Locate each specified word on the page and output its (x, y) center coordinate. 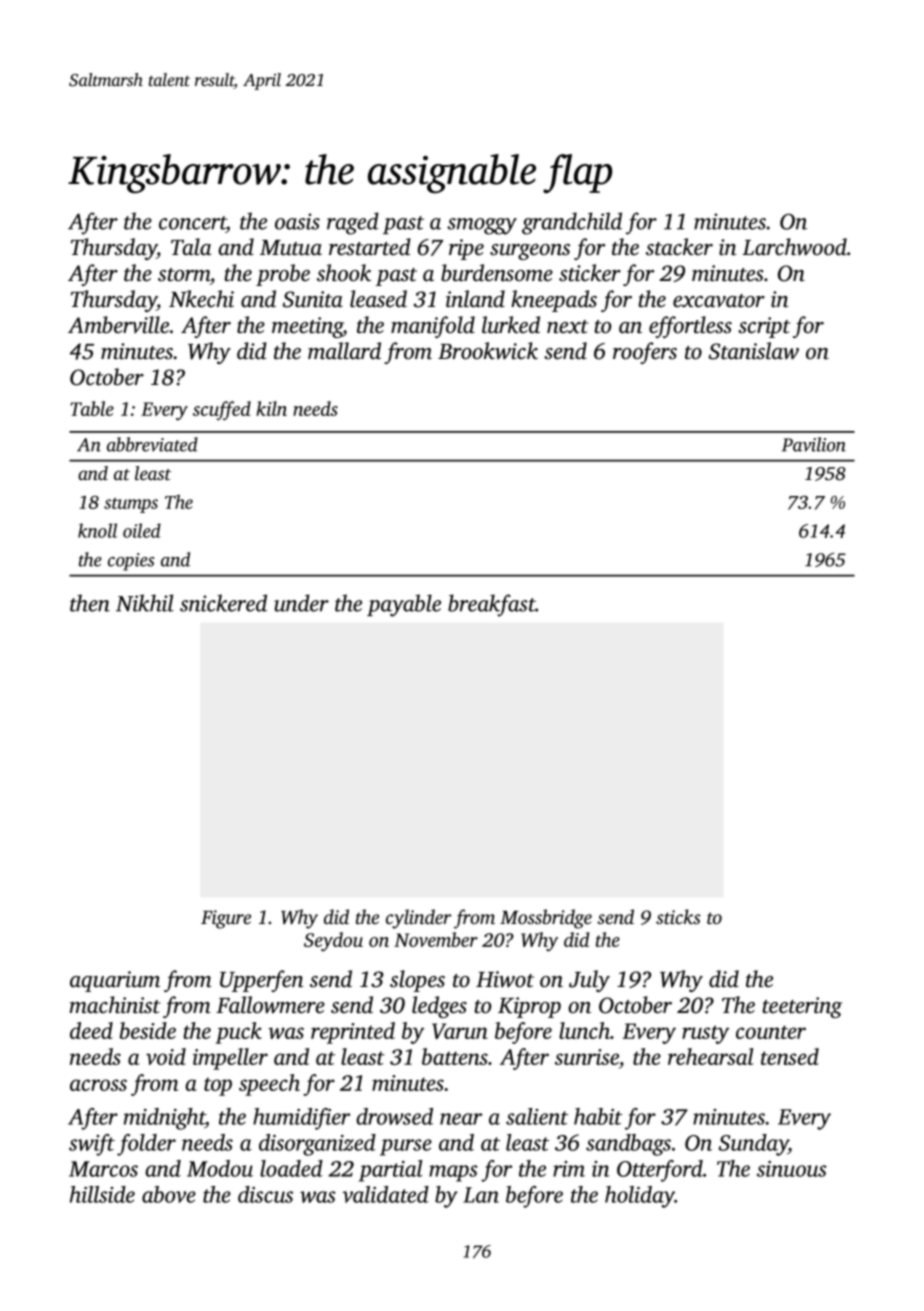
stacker (679, 247)
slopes (417, 981)
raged (353, 223)
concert (192, 223)
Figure (226, 919)
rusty (705, 1034)
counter (771, 1032)
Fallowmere (270, 1005)
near (461, 1119)
